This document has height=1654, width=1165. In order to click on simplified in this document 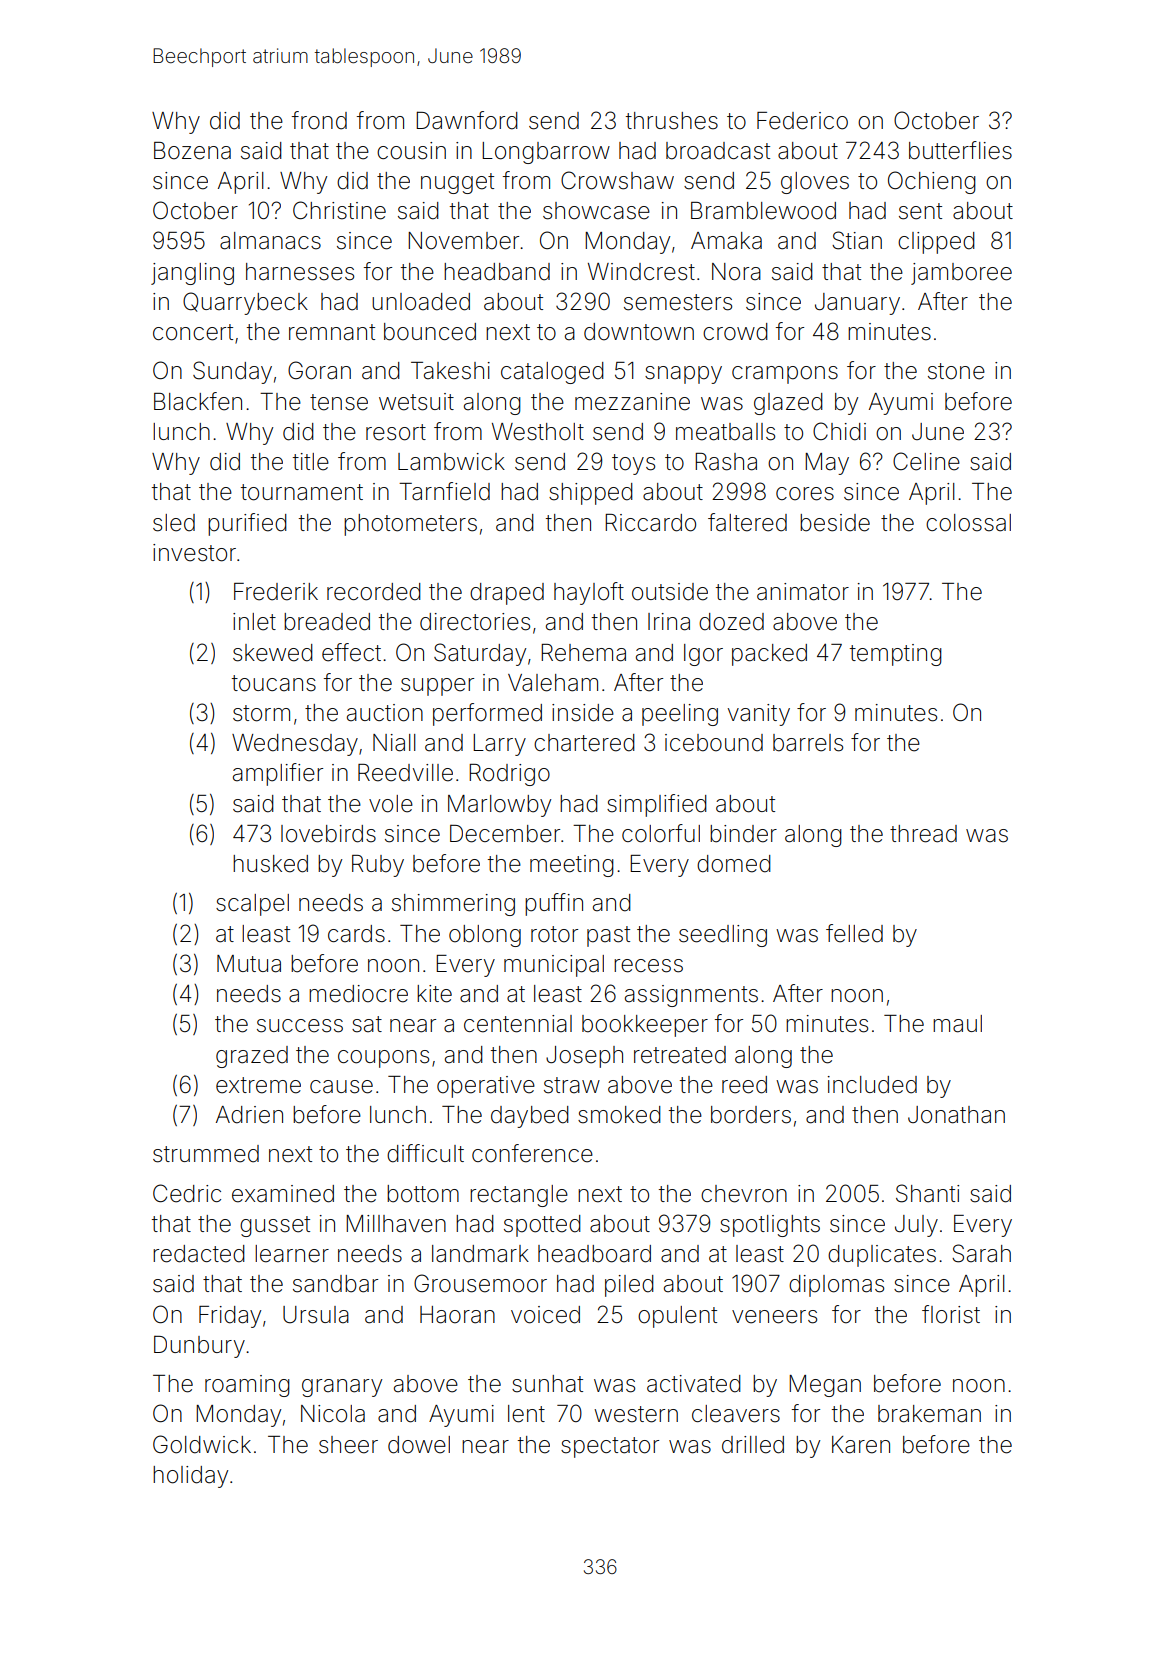, I will do `click(657, 805)`.
